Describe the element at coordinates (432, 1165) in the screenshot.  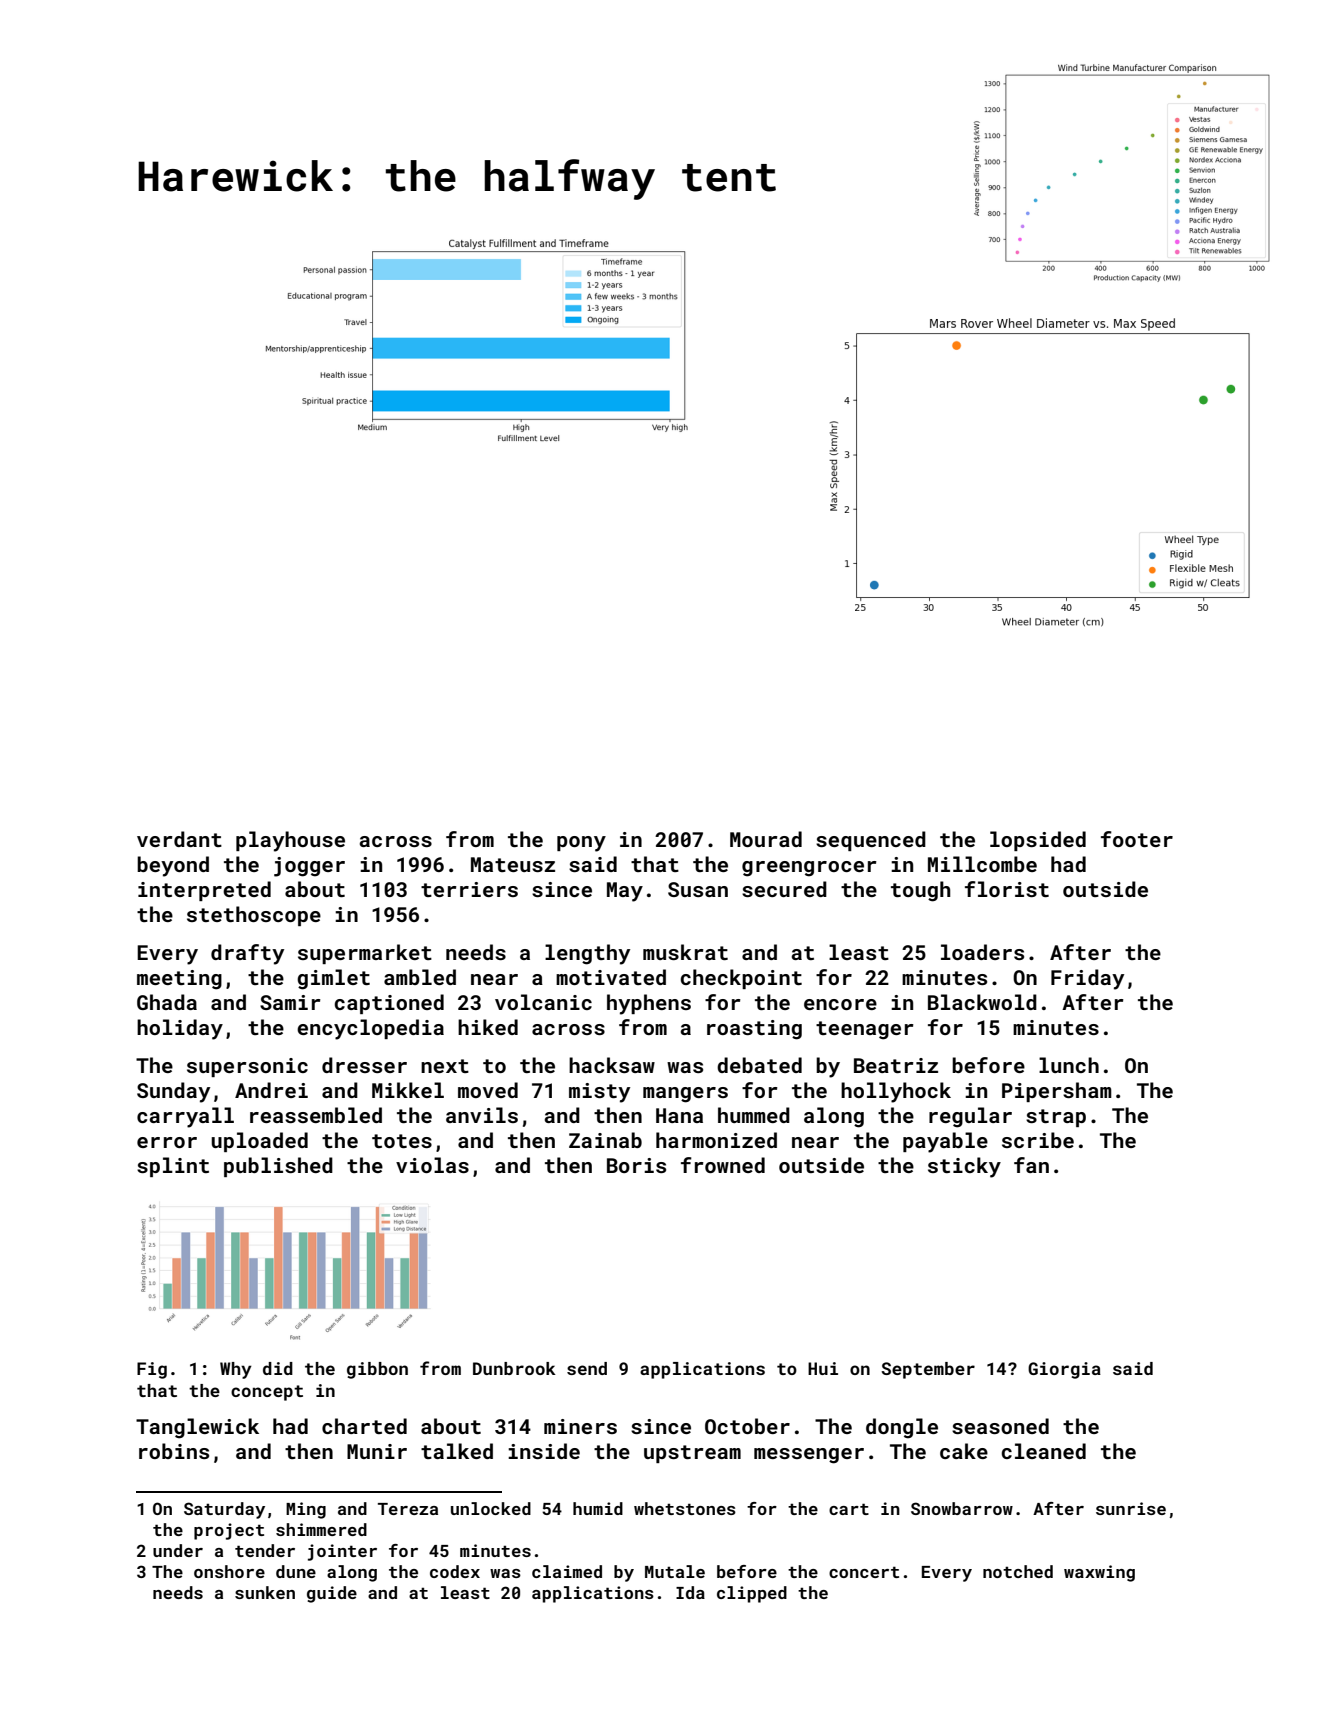
I see `violas` at that location.
